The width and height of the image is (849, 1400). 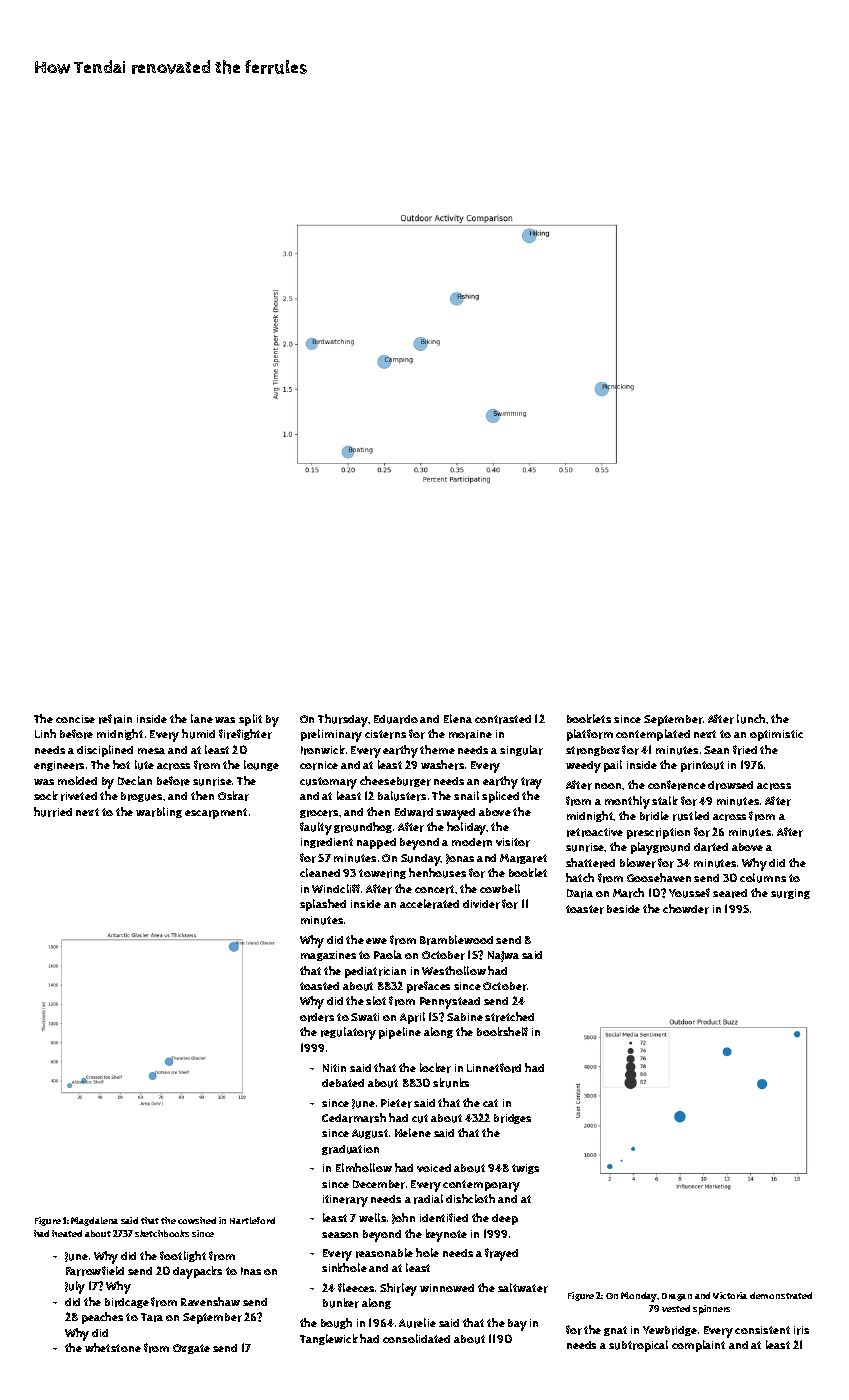 What do you see at coordinates (481, 904) in the image?
I see `divider` at bounding box center [481, 904].
